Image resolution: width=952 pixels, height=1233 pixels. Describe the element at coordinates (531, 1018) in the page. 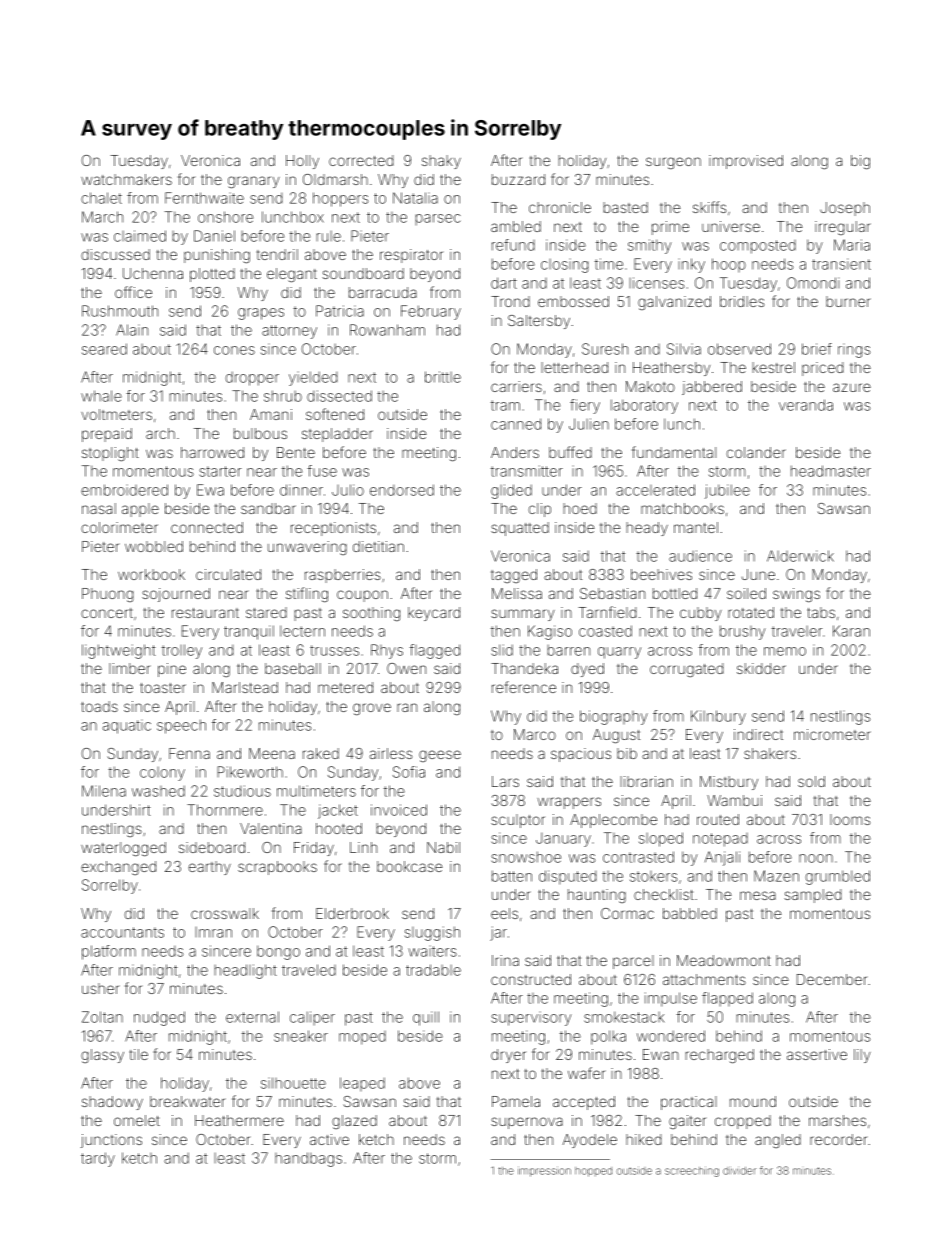

I see `supervisory` at that location.
